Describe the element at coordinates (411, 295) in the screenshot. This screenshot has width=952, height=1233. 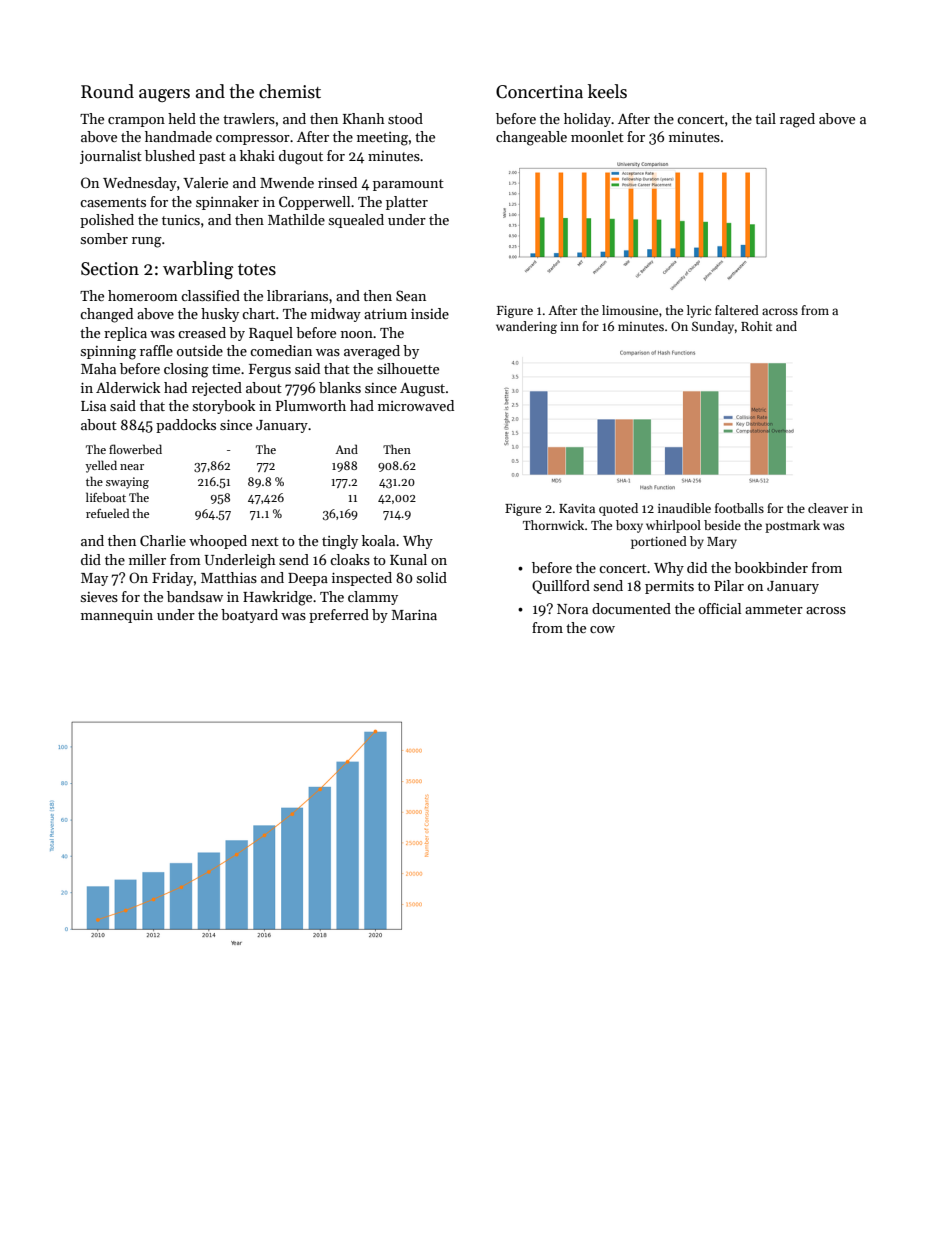
I see `Sean` at that location.
